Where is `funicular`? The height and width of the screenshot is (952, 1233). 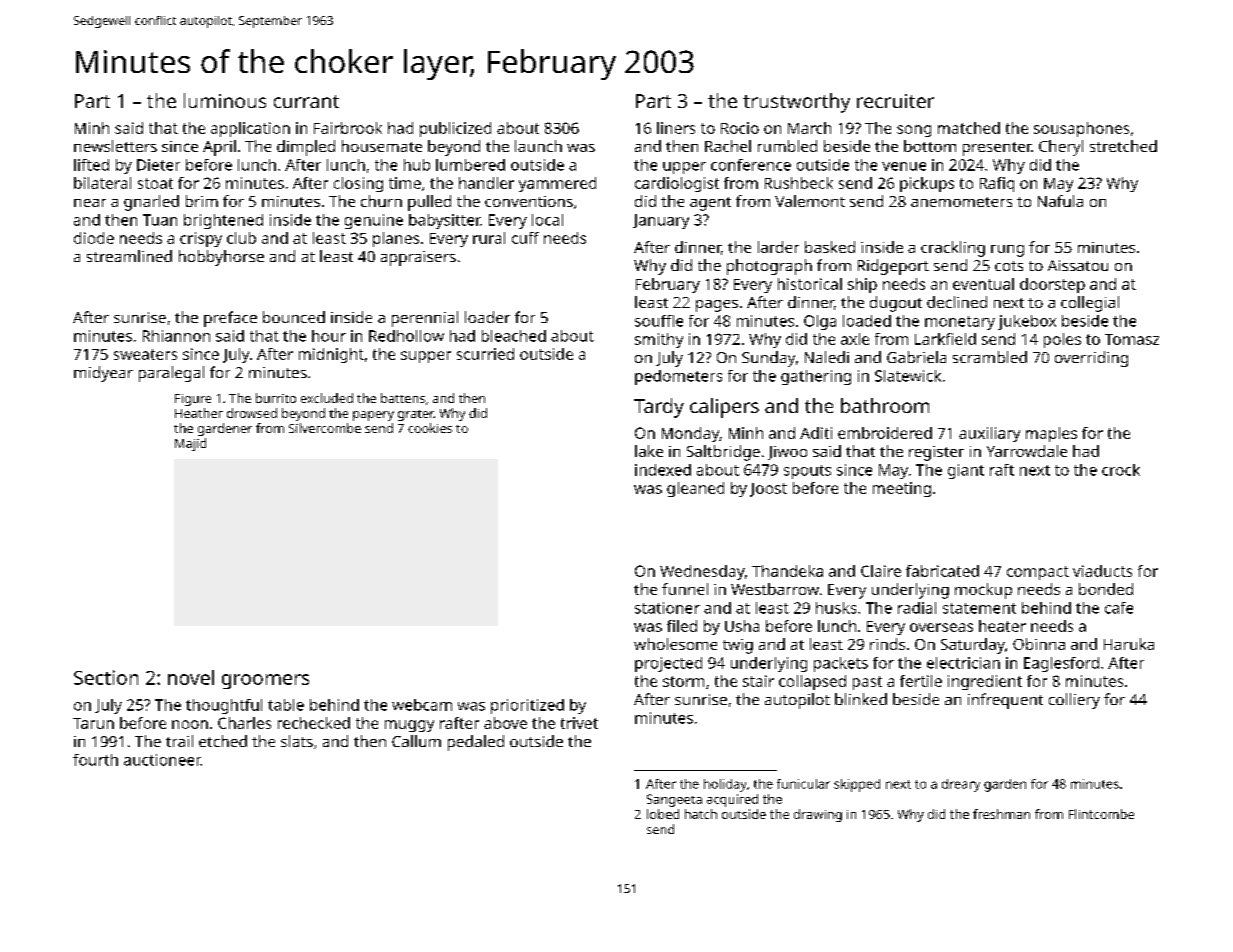
funicular is located at coordinates (803, 784).
